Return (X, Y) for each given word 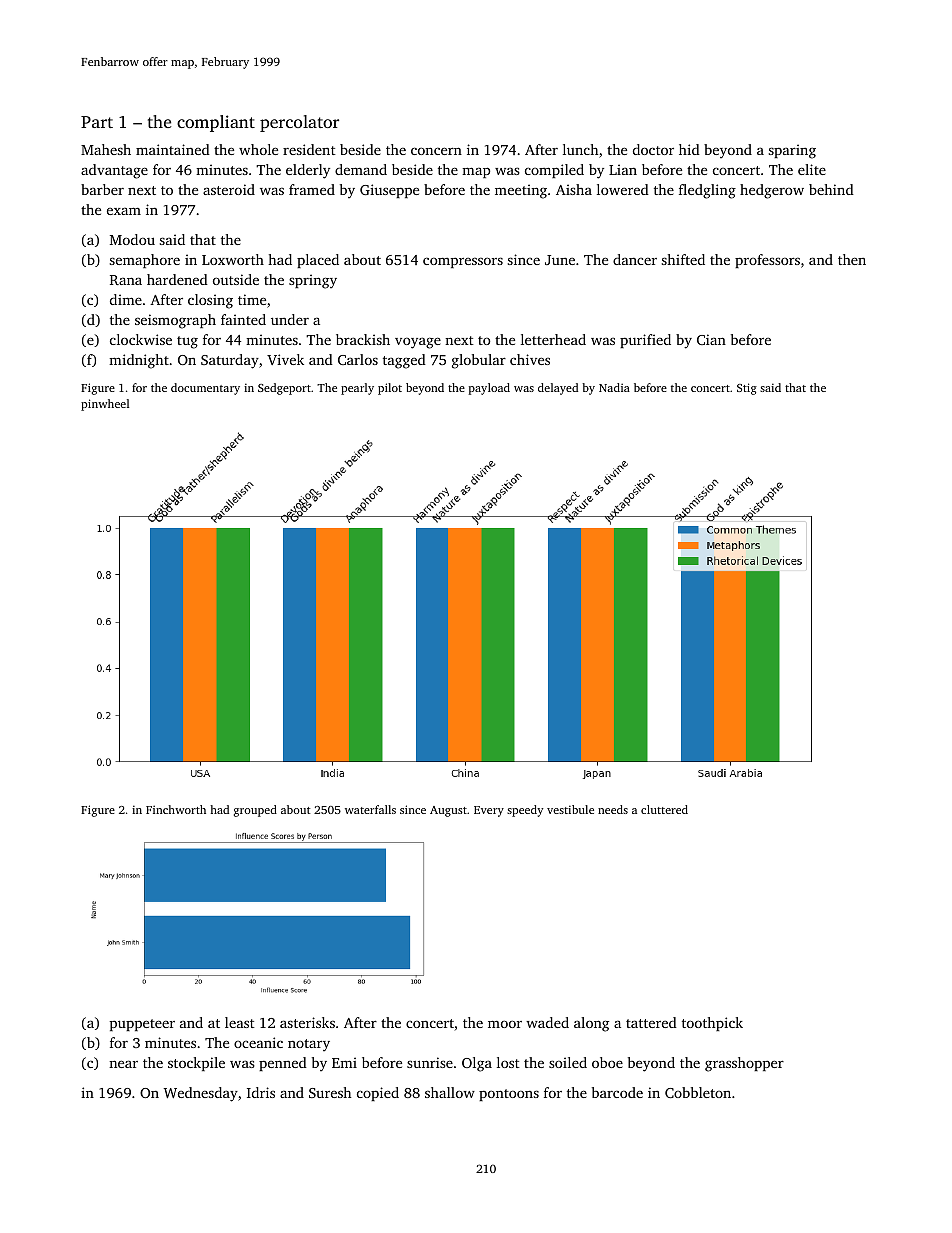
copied (378, 1094)
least (240, 1022)
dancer (635, 259)
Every (489, 811)
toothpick (712, 1024)
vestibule (570, 809)
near (123, 1064)
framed (312, 189)
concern (436, 151)
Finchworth (176, 809)
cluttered (664, 809)
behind (831, 189)
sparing (792, 151)
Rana (126, 280)
